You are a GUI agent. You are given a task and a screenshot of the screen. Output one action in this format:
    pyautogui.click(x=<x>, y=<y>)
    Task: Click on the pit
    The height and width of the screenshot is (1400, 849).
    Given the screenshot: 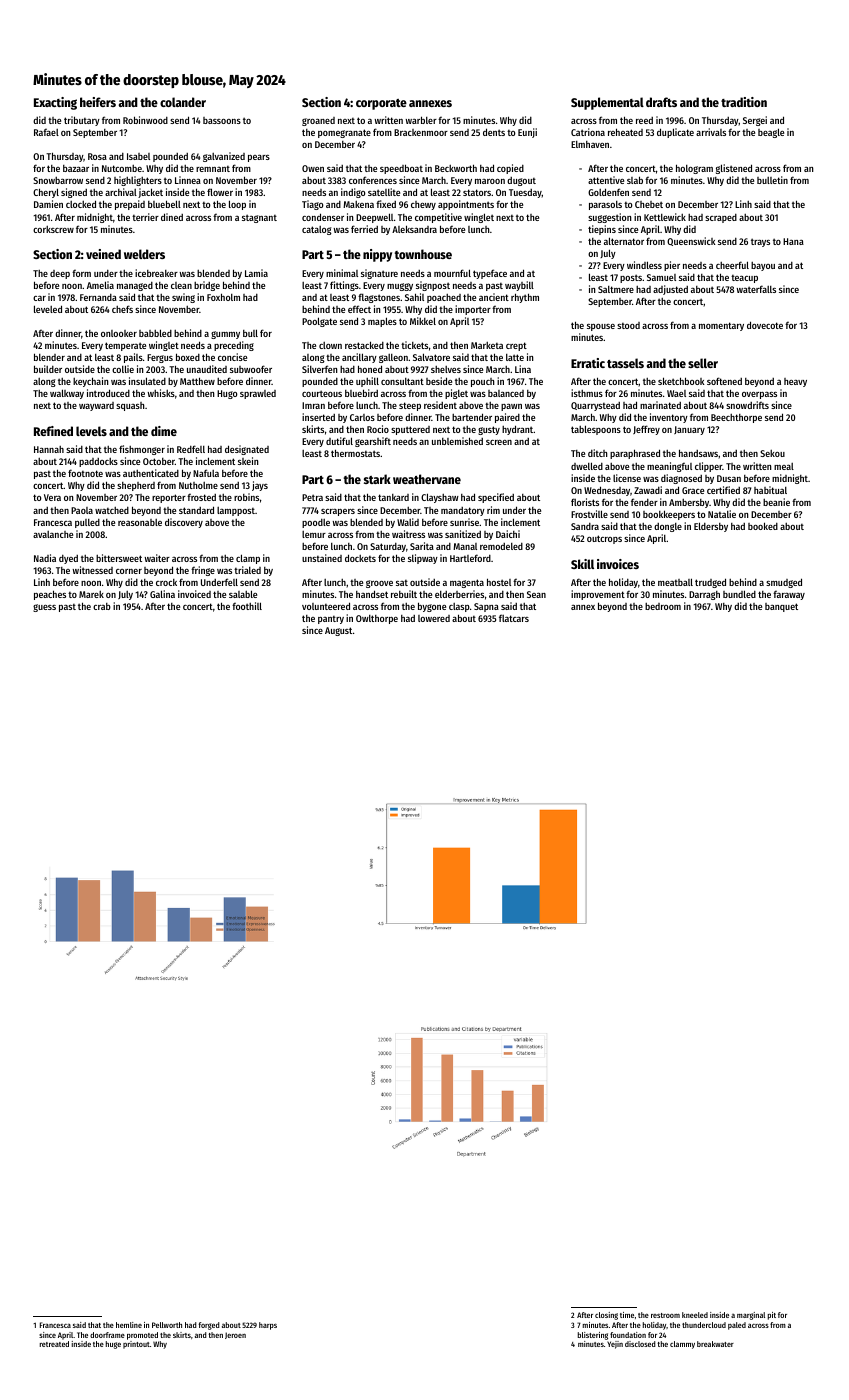 What is the action you would take?
    pyautogui.click(x=772, y=1316)
